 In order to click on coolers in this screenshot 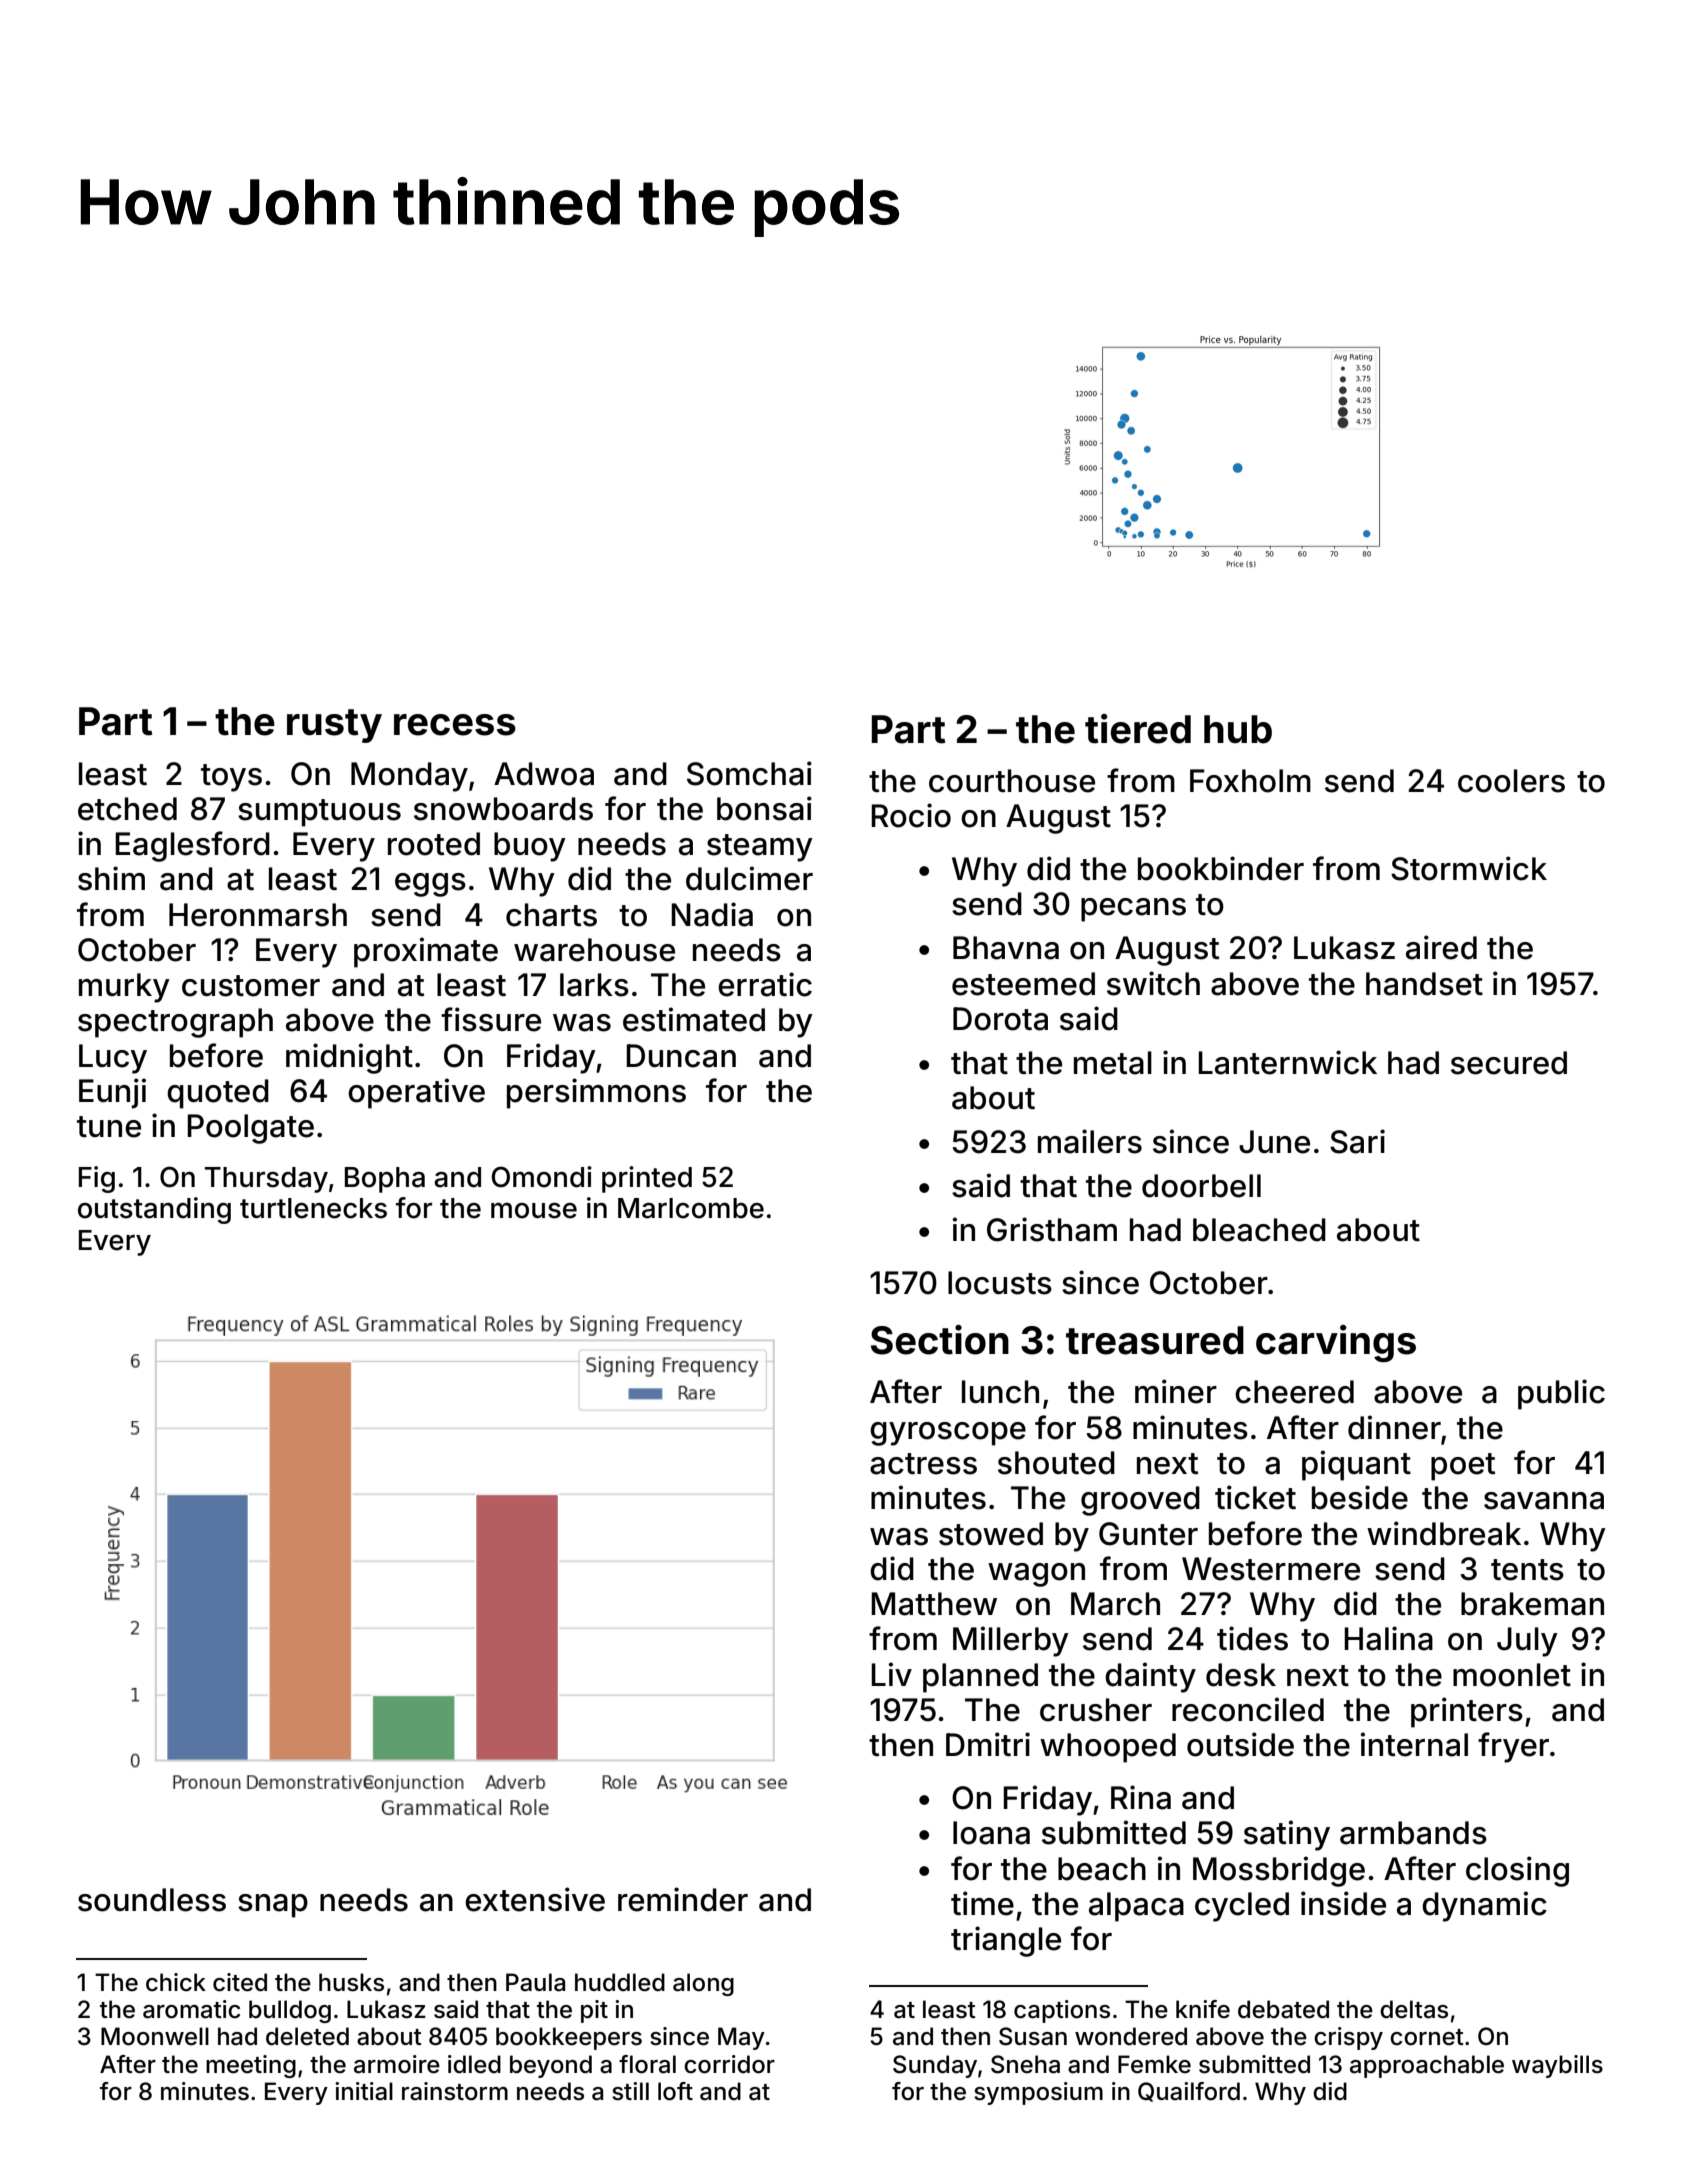, I will do `click(1511, 781)`.
